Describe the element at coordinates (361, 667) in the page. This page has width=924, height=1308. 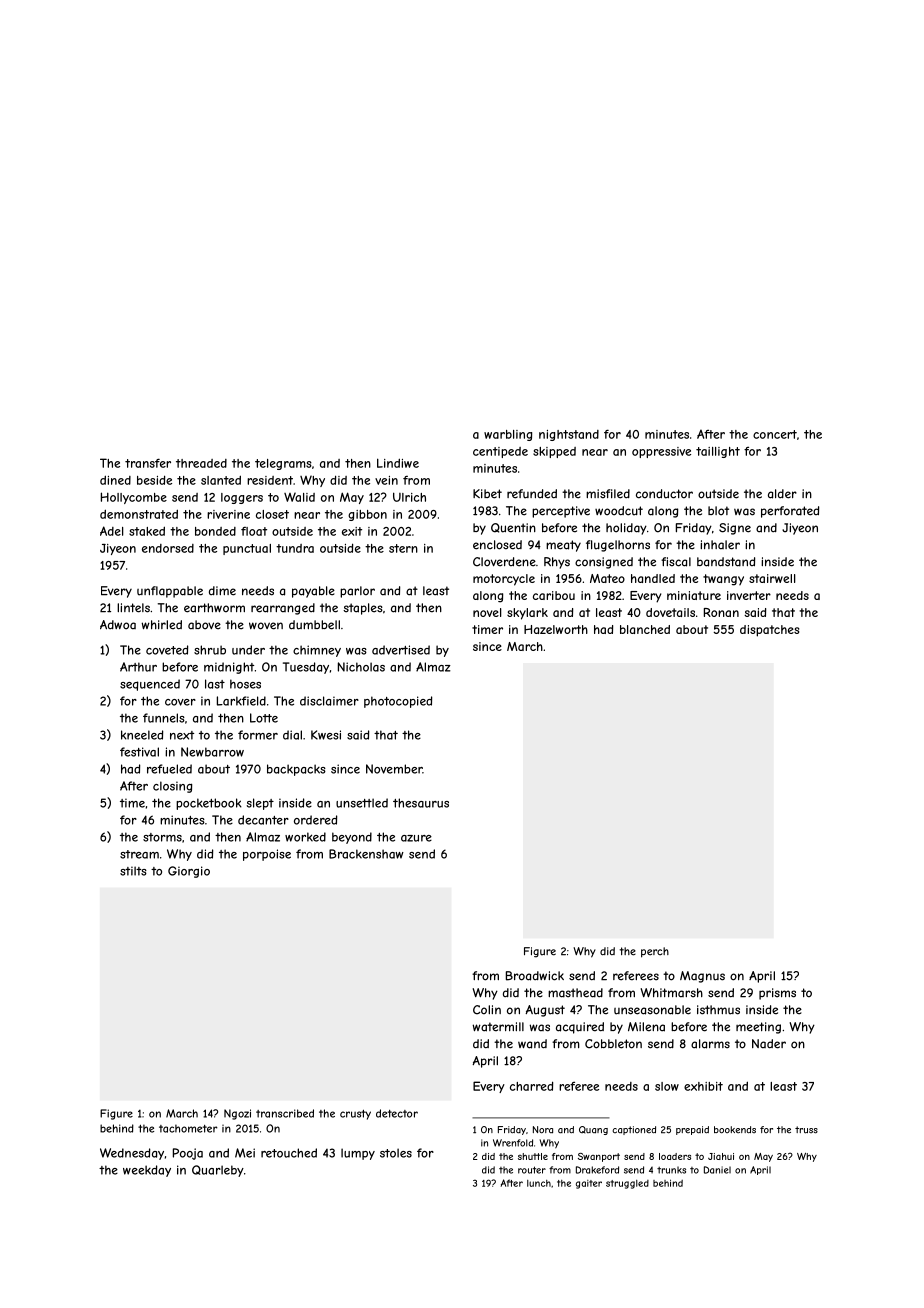
I see `Nicholas` at that location.
